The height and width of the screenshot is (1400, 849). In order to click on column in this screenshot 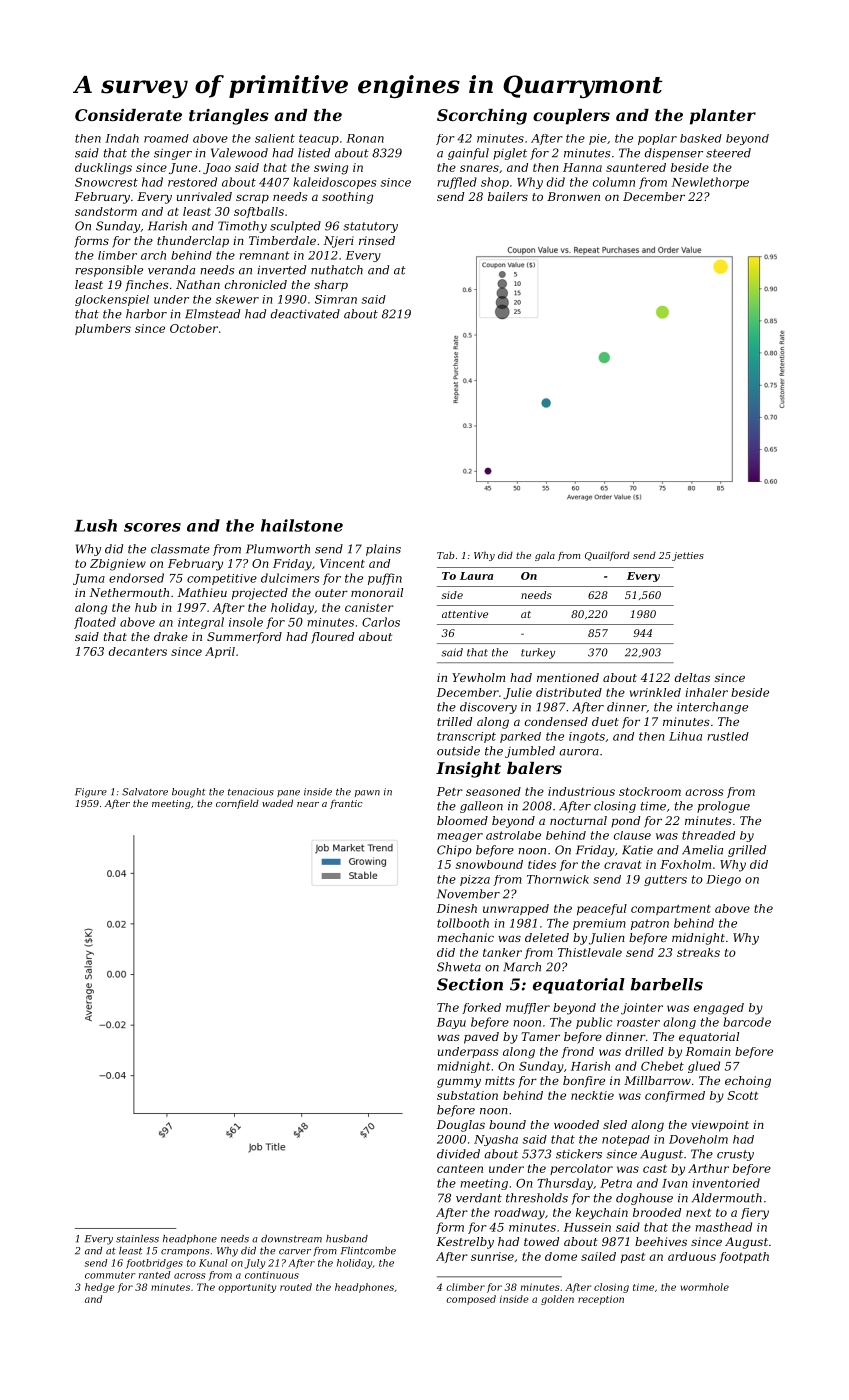, I will do `click(614, 182)`.
